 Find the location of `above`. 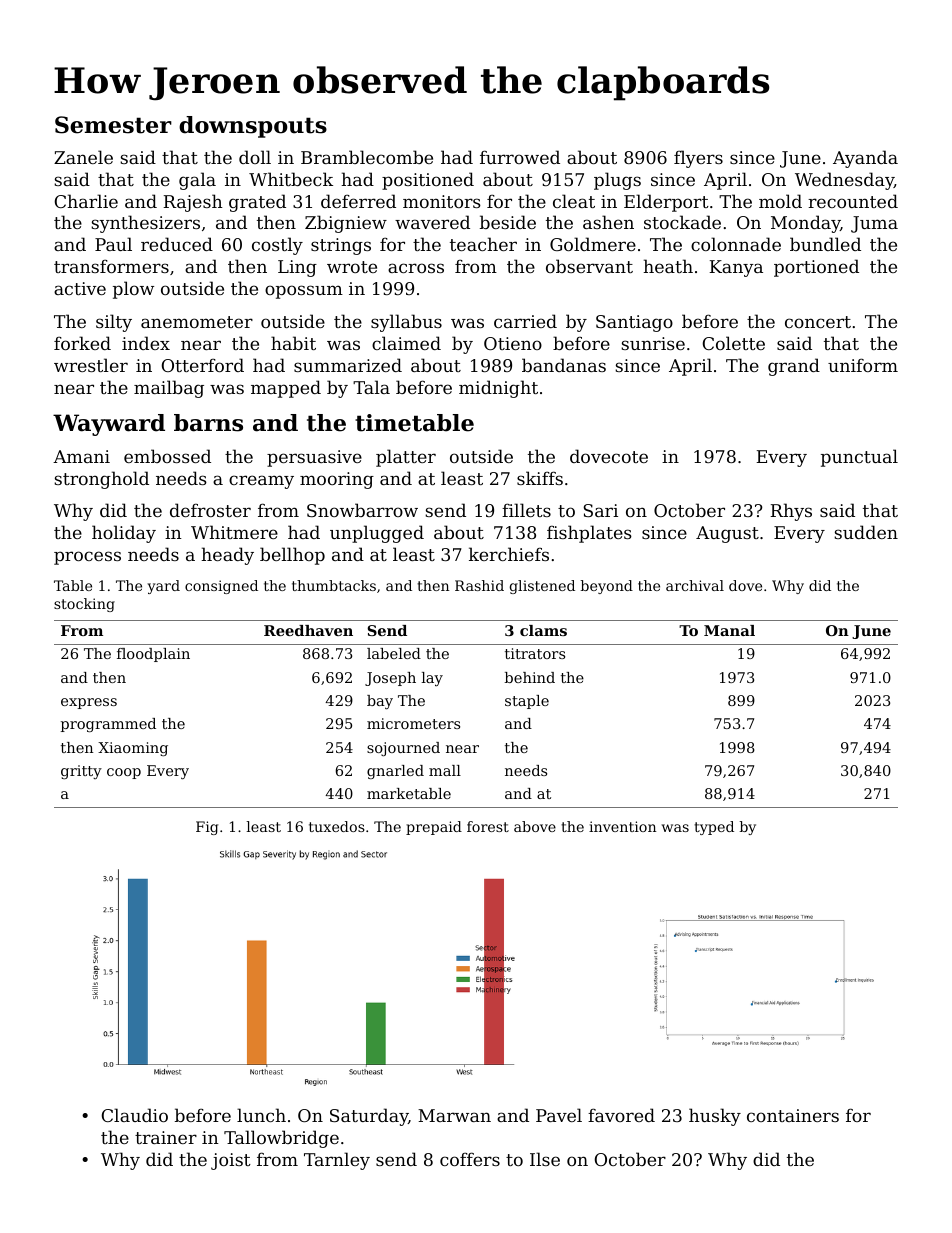

above is located at coordinates (535, 826).
